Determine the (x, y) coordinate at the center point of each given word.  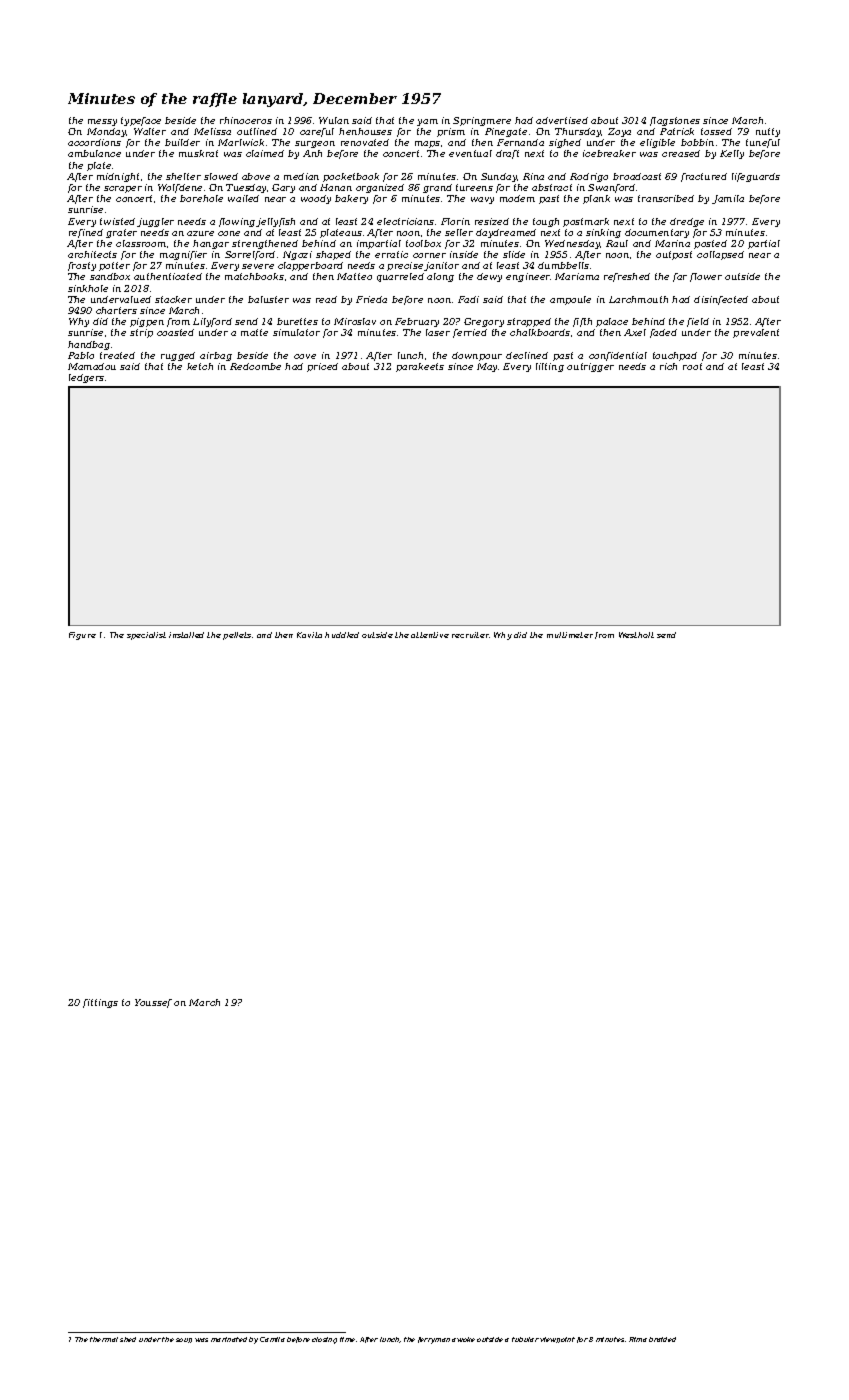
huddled (342, 635)
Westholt (636, 635)
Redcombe (255, 366)
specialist (146, 636)
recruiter (470, 635)
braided (662, 1339)
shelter (183, 176)
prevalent (756, 333)
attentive (430, 635)
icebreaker (609, 153)
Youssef (153, 1003)
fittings (100, 1003)
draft (507, 154)
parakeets (420, 367)
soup (184, 1340)
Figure (82, 636)
